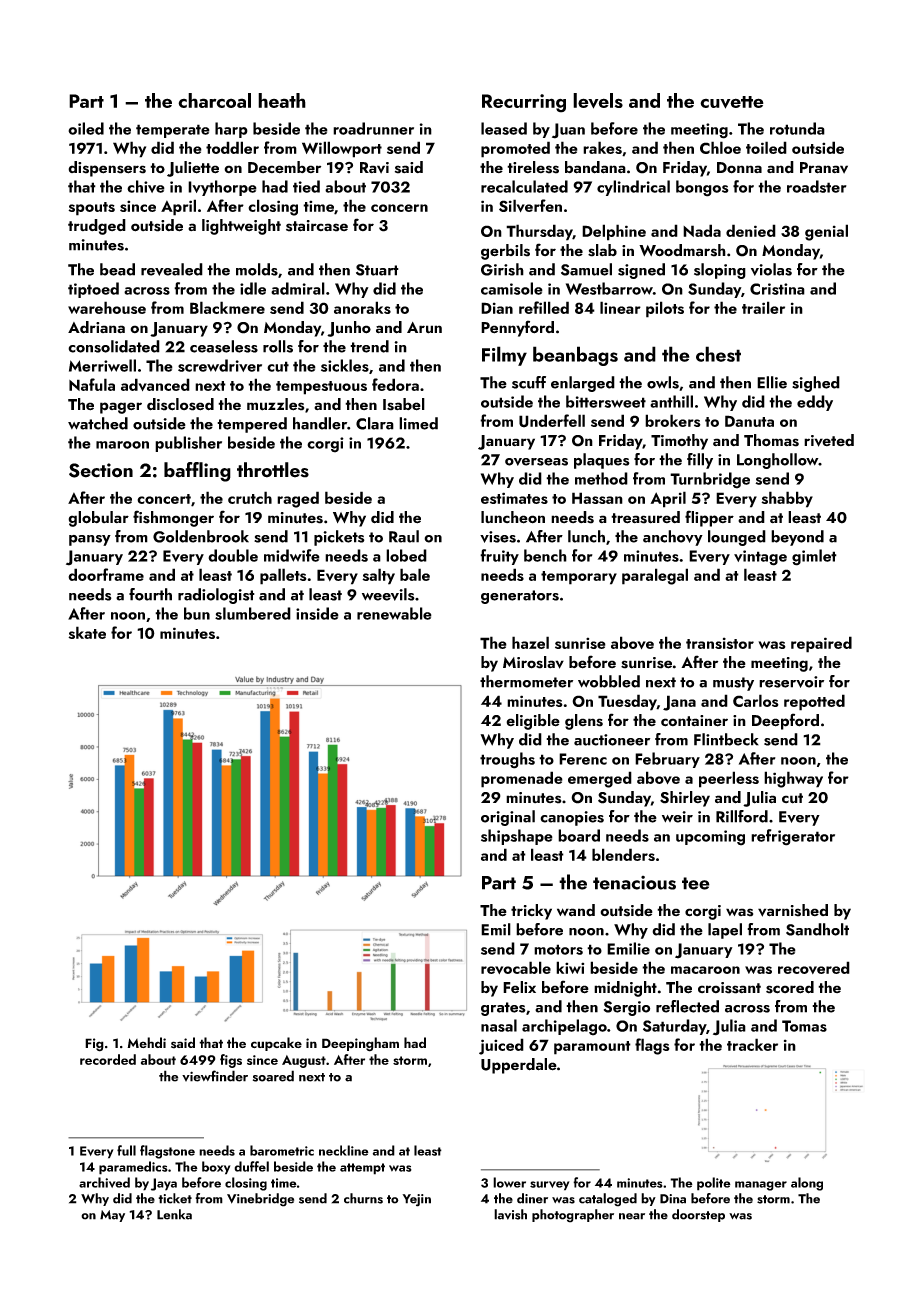 Image resolution: width=924 pixels, height=1308 pixels. I want to click on owls, so click(663, 382).
